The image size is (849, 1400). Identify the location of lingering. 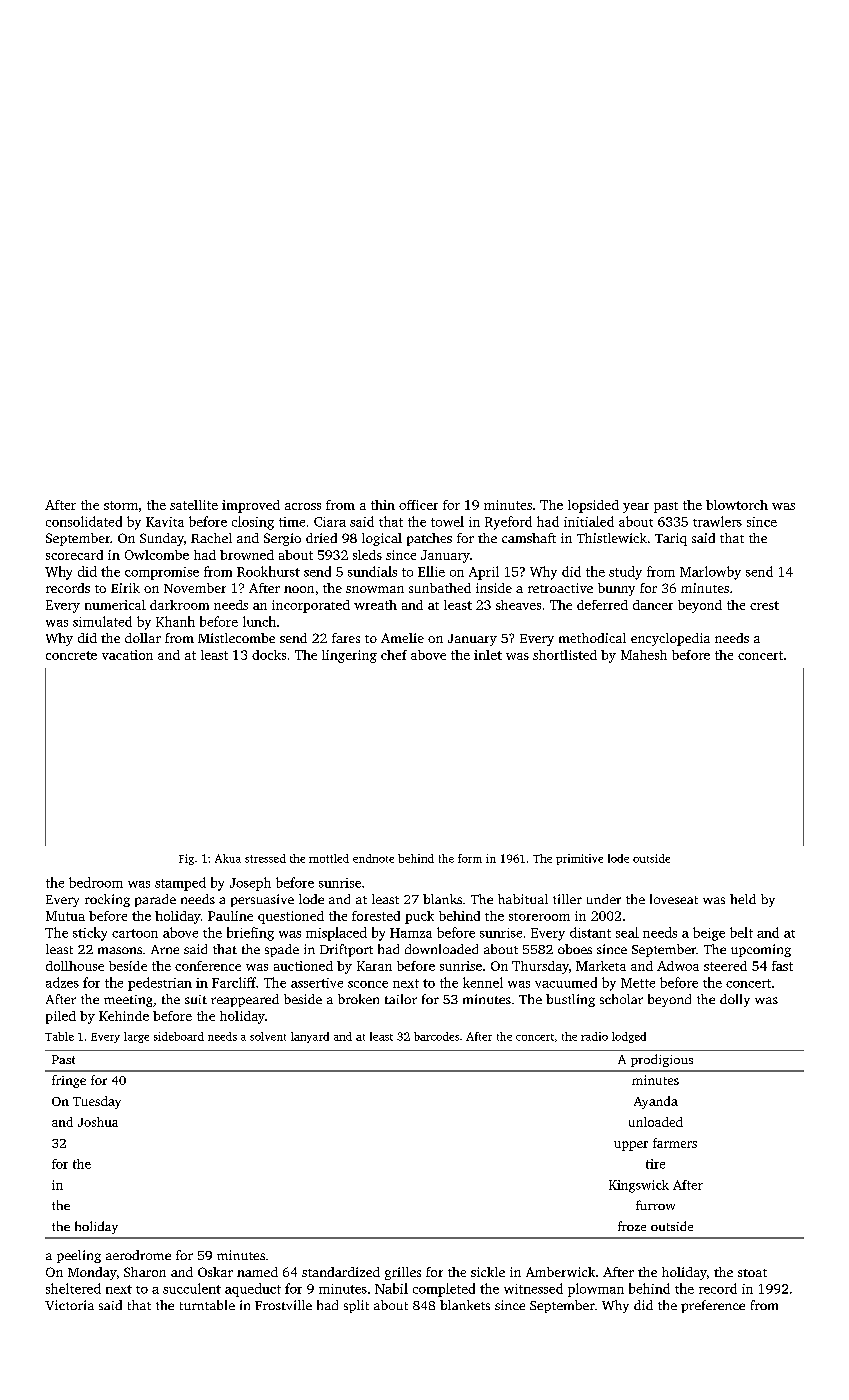
(349, 656).
